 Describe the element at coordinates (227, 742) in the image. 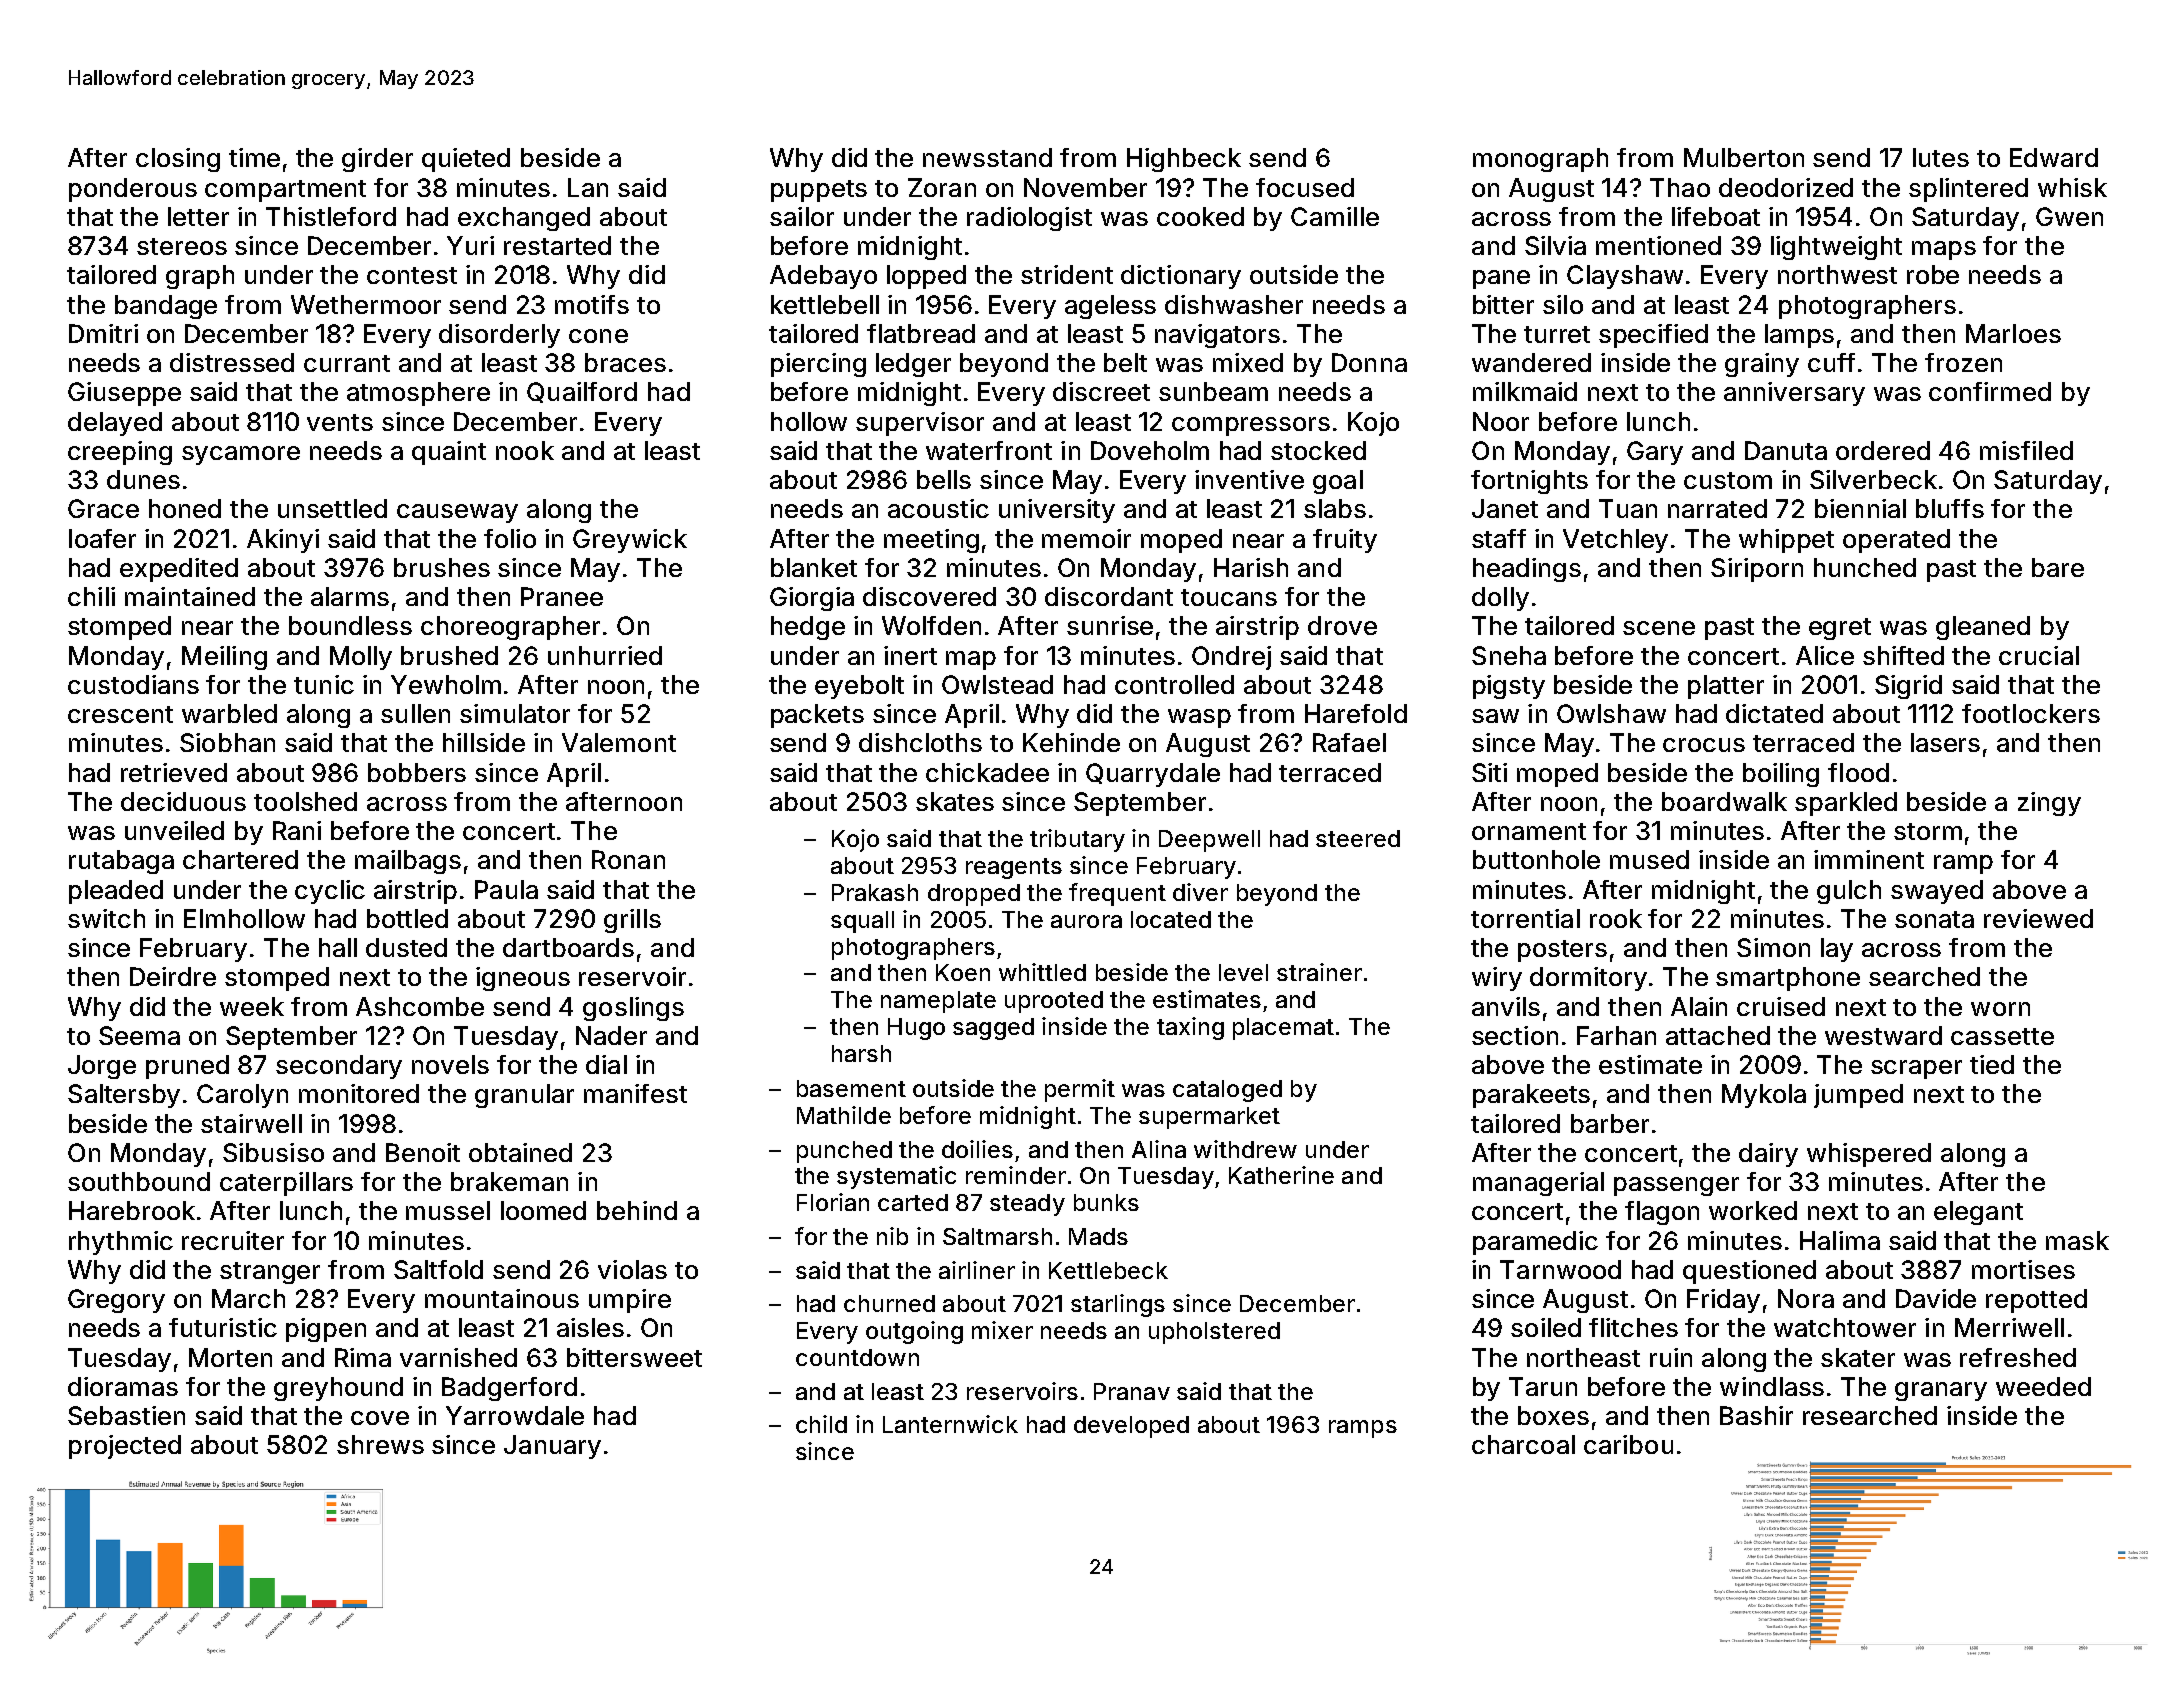

I see `Siobhan` at that location.
